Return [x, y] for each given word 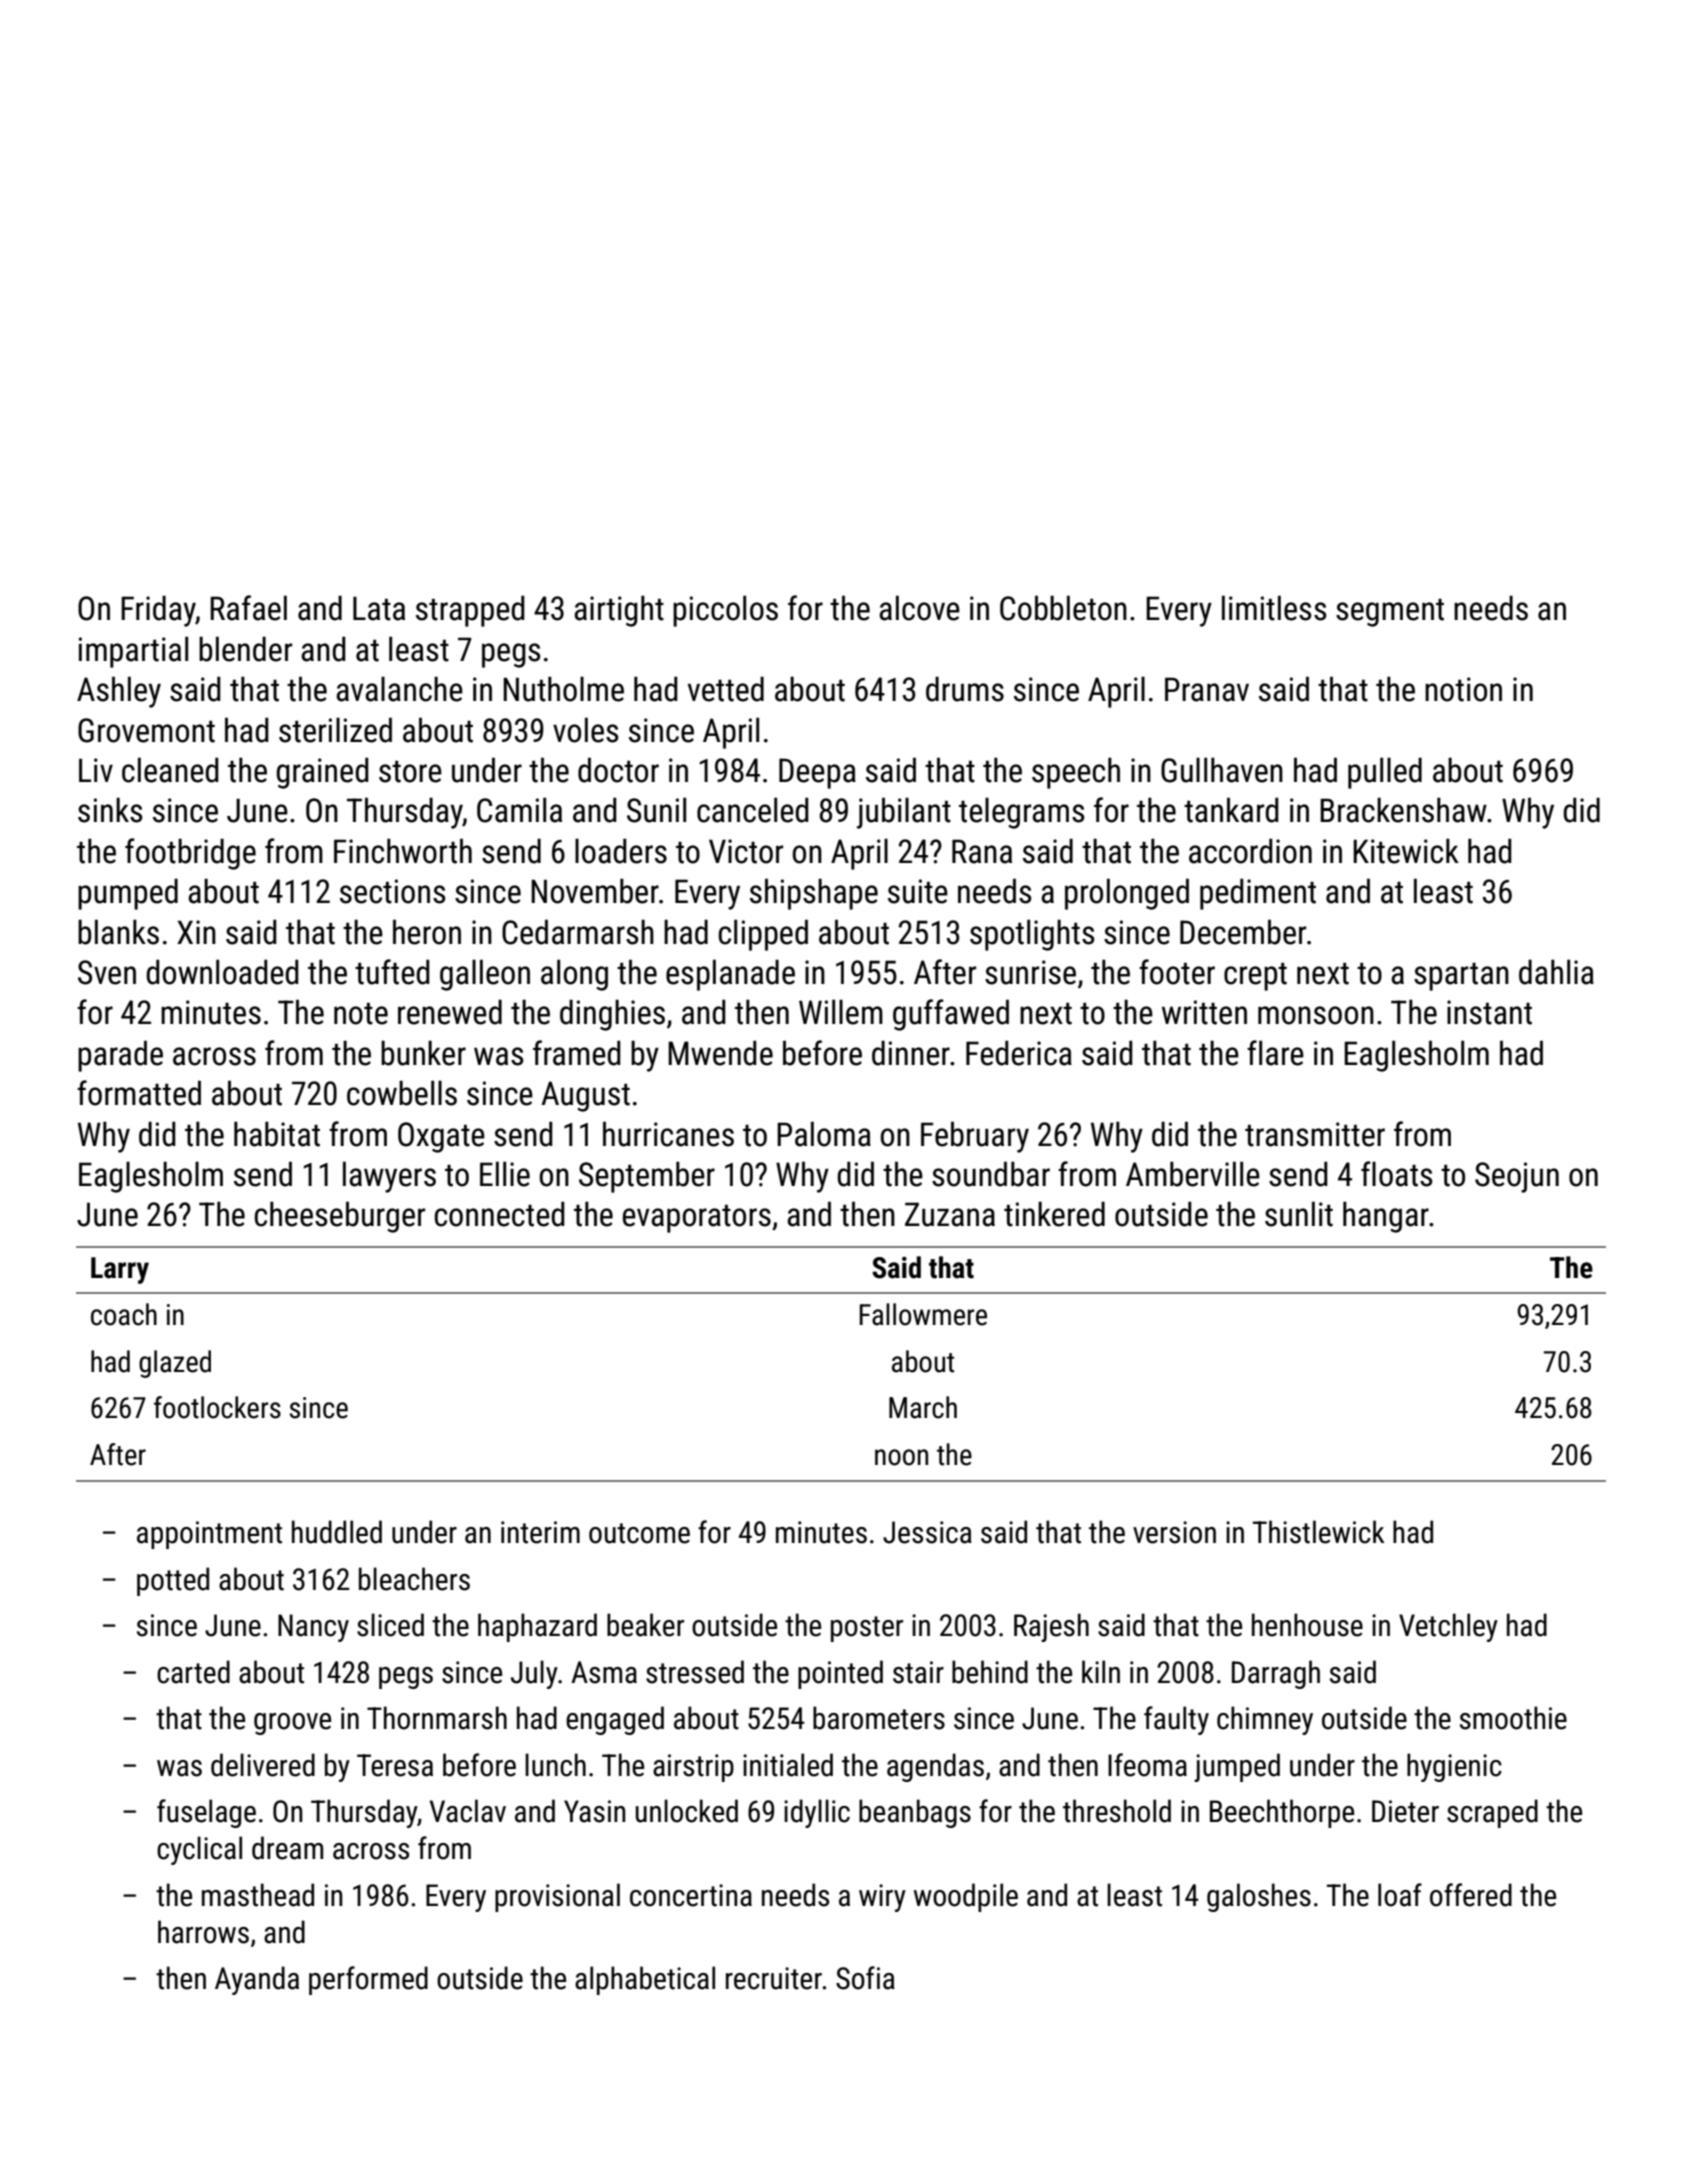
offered [1471, 1895]
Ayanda [257, 1980]
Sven [107, 972]
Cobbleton [1063, 608]
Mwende [720, 1053]
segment [1390, 613]
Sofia [865, 1978]
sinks [110, 810]
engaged [615, 1720]
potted [173, 1581]
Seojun [1517, 1177]
